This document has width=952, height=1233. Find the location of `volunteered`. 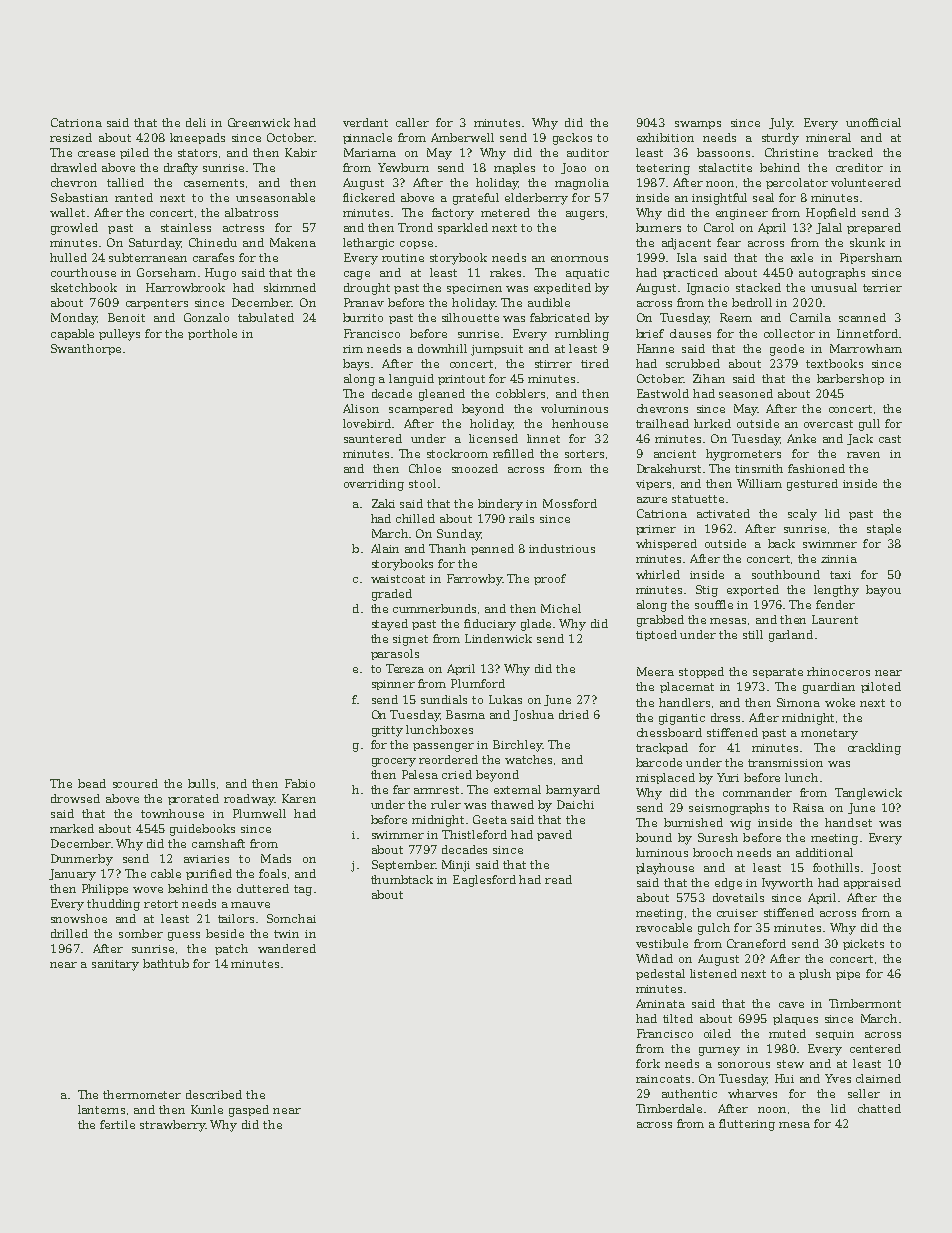

volunteered is located at coordinates (866, 182).
